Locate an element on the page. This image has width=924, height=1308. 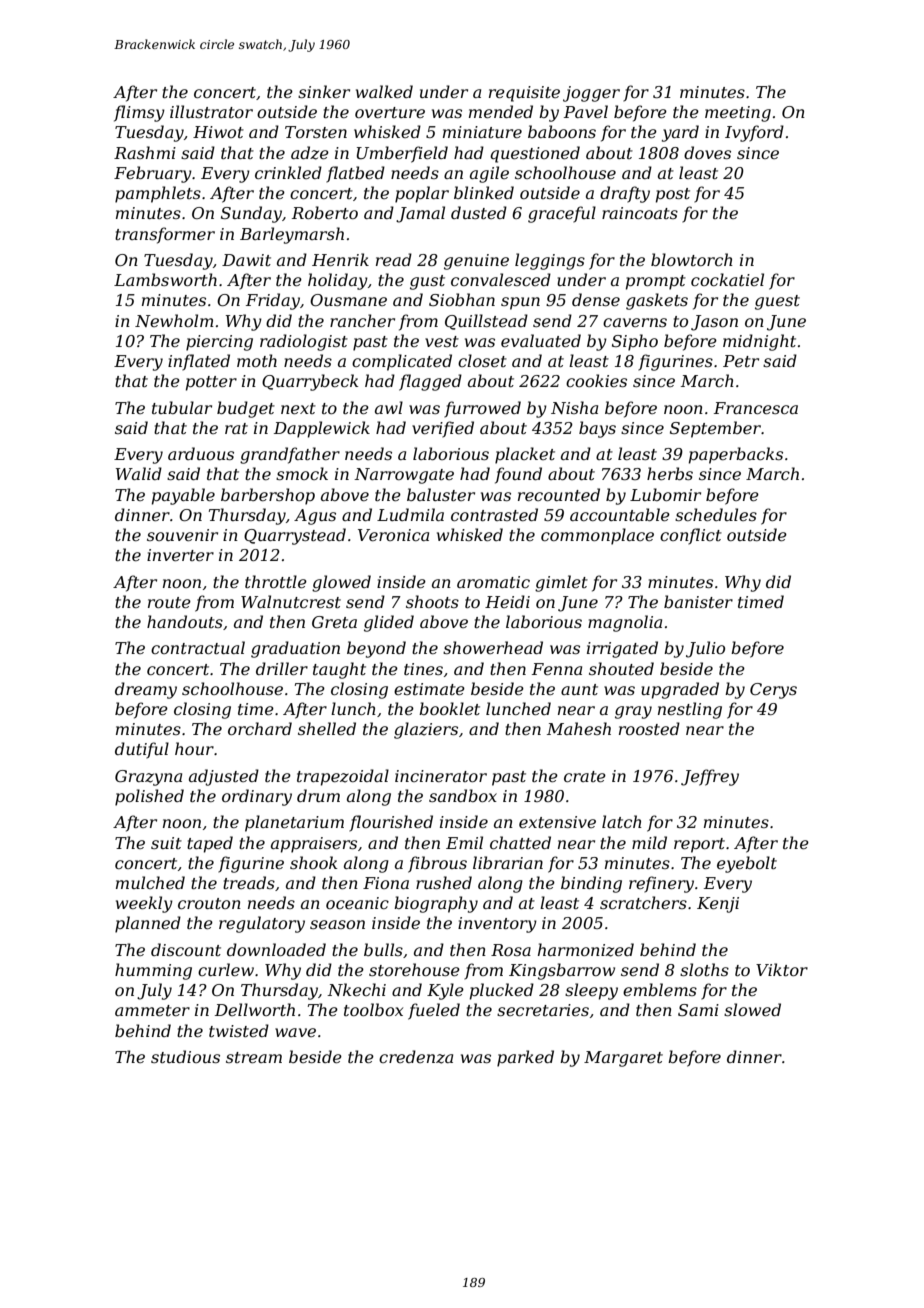
route is located at coordinates (169, 602).
